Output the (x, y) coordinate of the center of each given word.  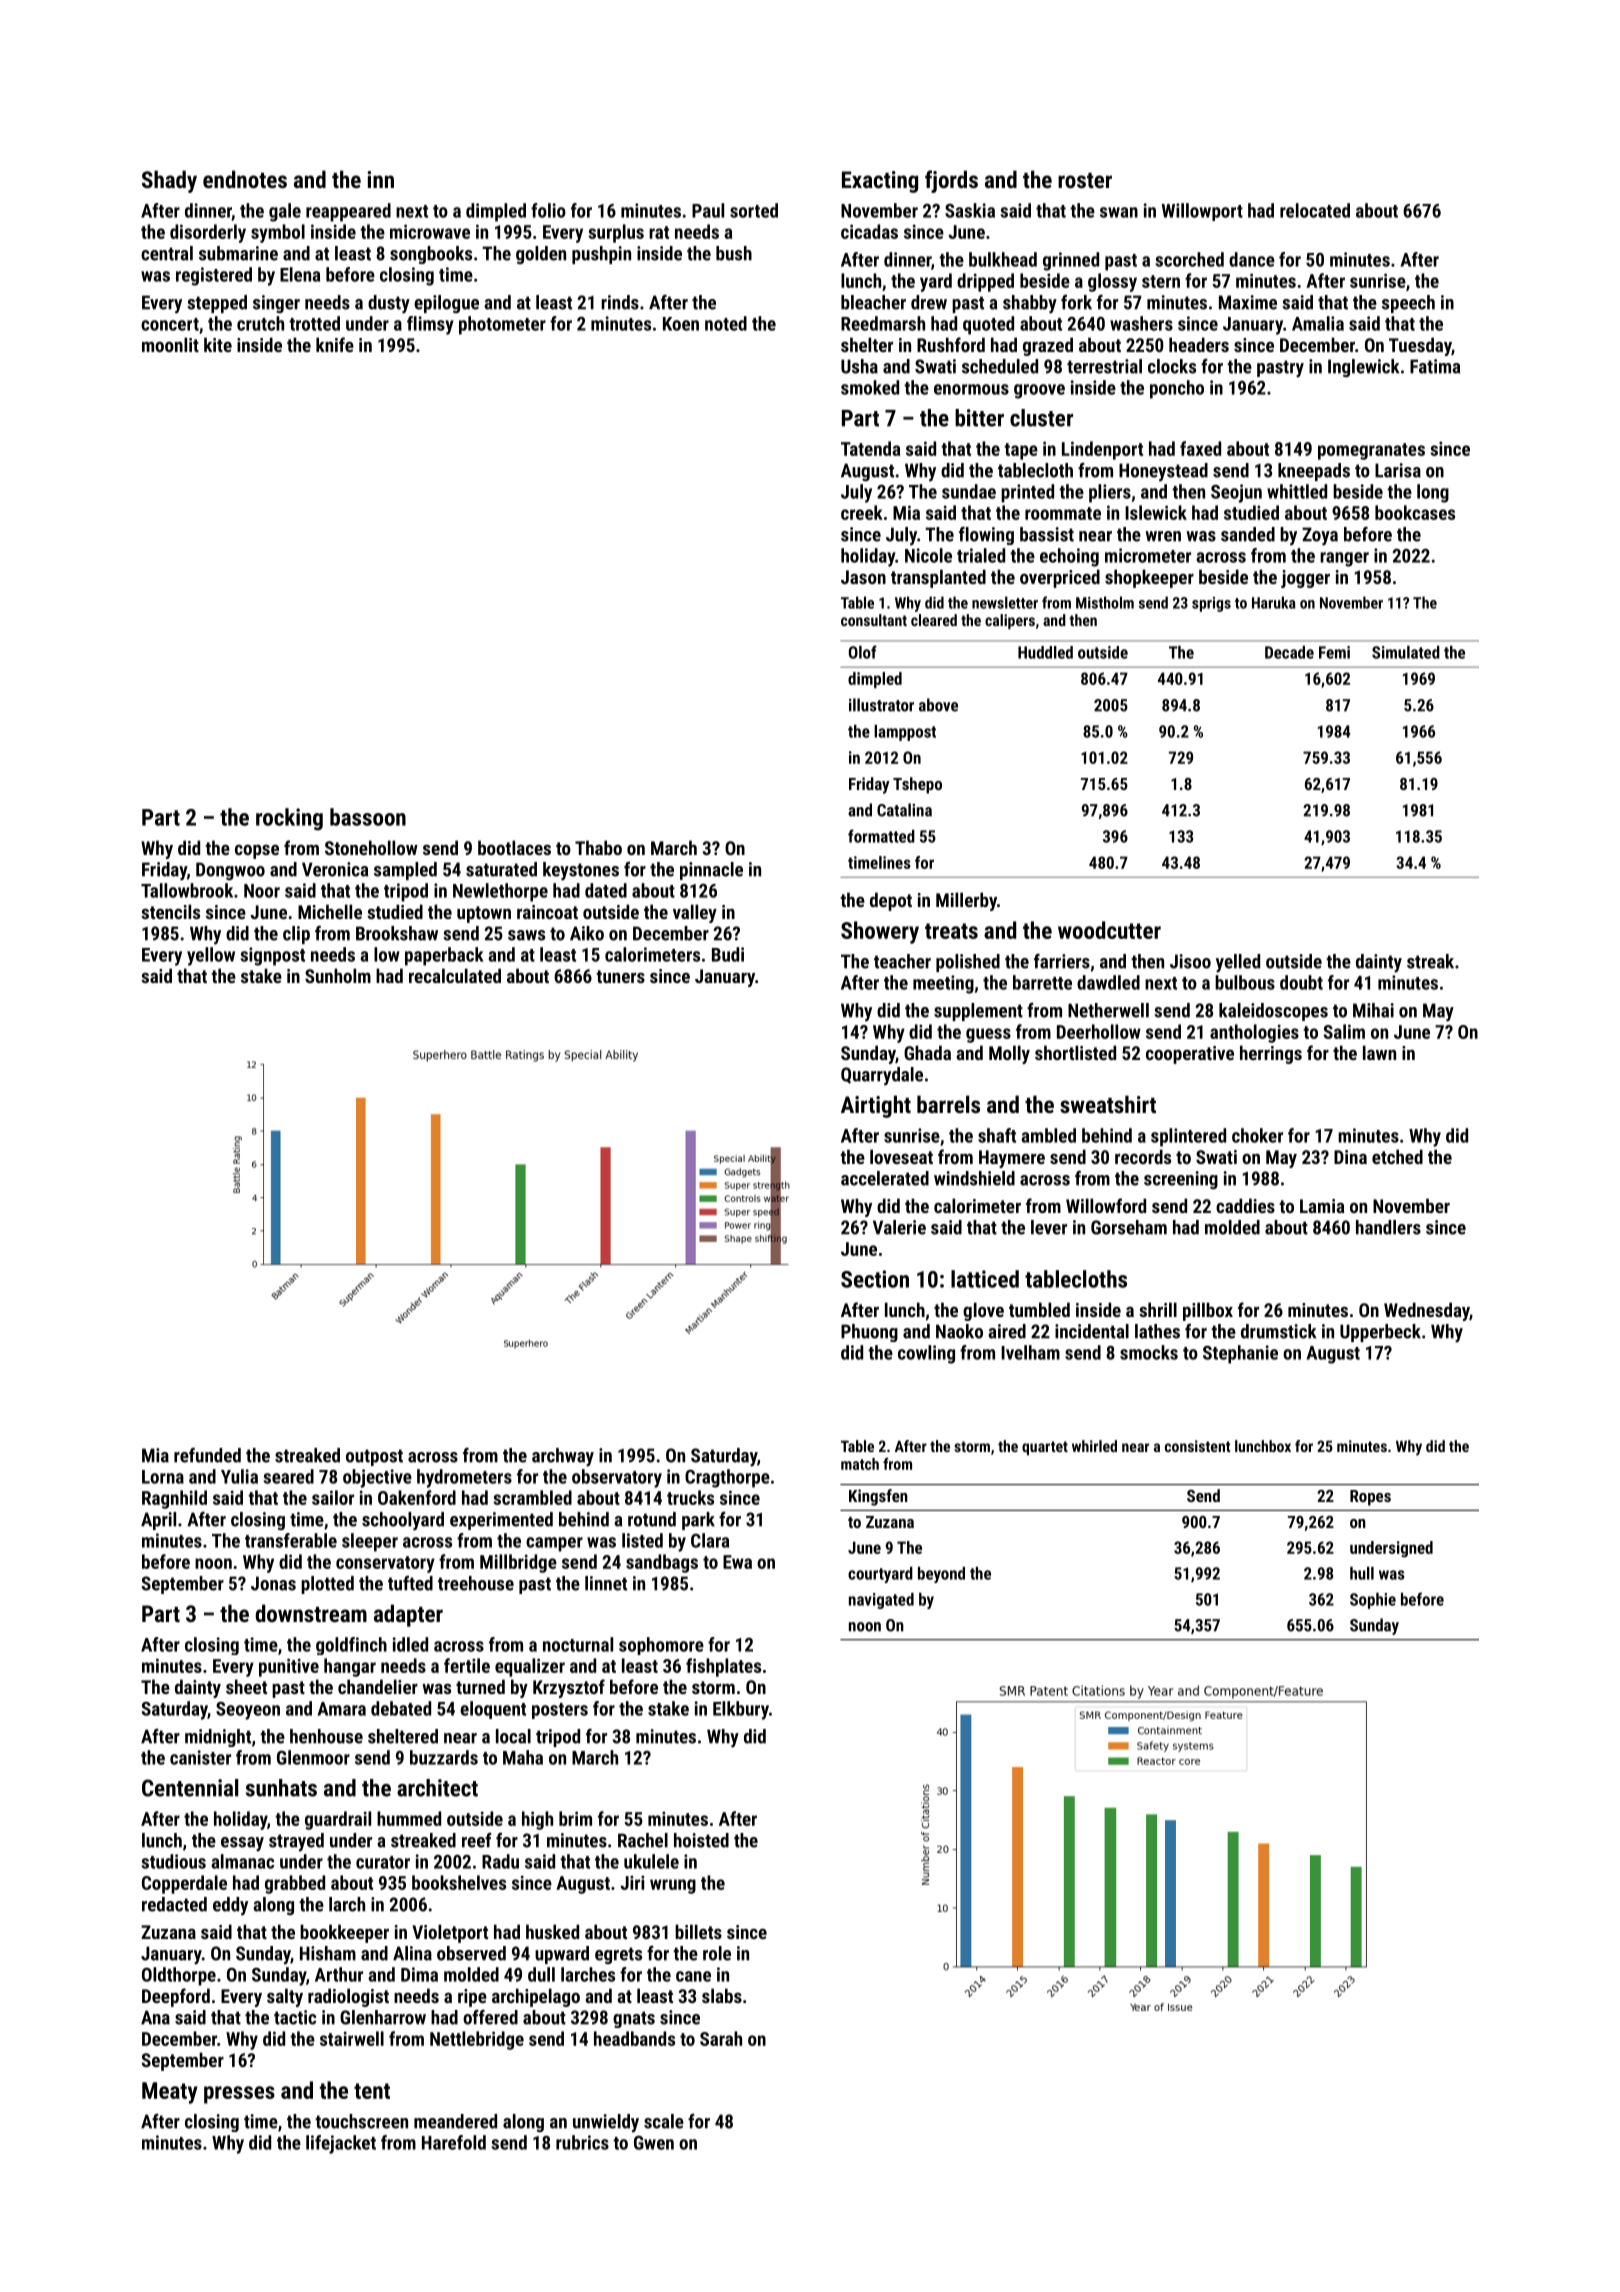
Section (875, 1279)
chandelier (378, 1686)
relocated (1315, 210)
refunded (207, 1455)
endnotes (245, 179)
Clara (710, 1540)
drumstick (1278, 1331)
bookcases (1415, 512)
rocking (289, 819)
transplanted (938, 578)
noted (726, 323)
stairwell (352, 2038)
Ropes (1370, 1498)
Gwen (654, 2143)
